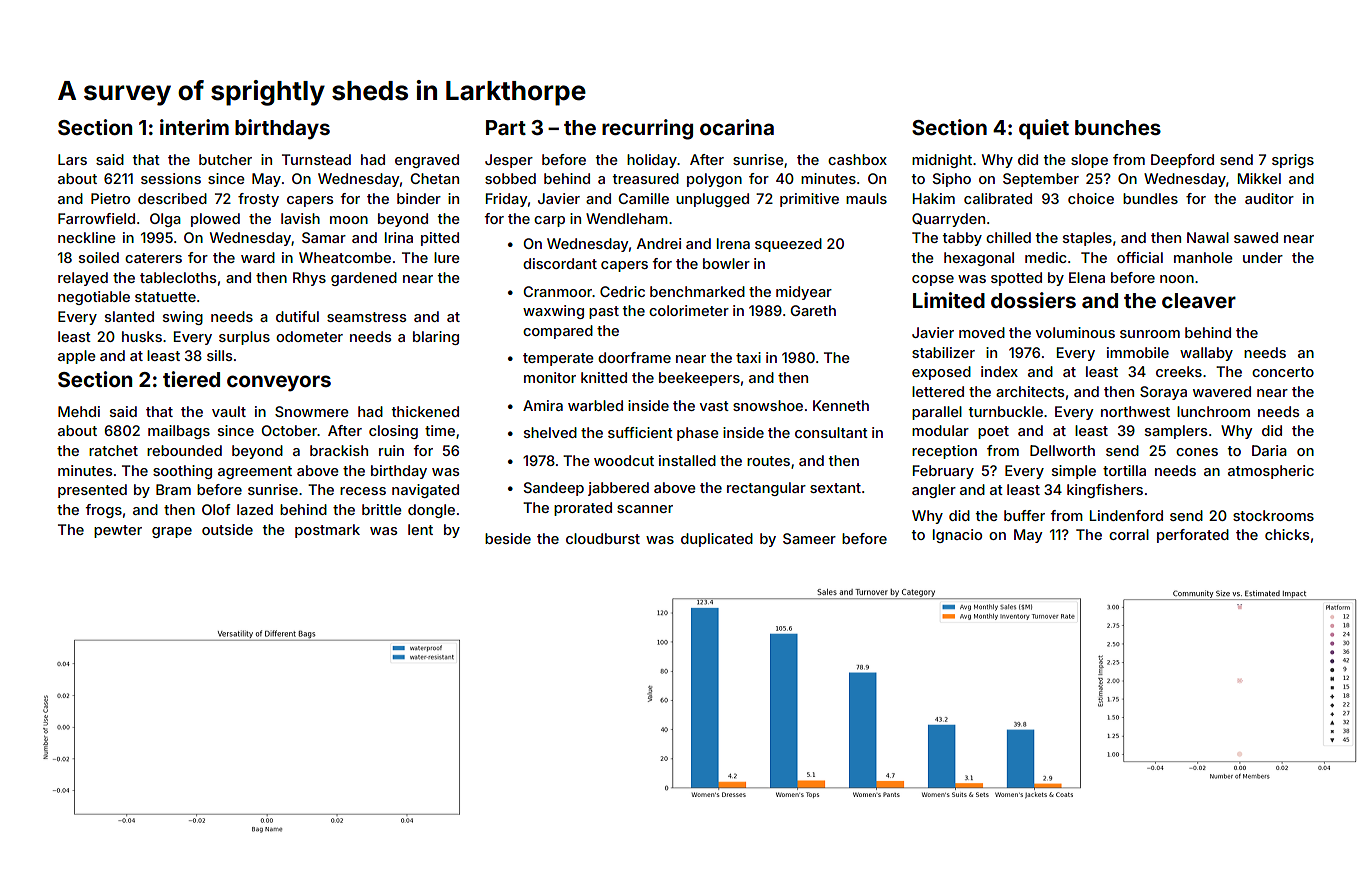  What do you see at coordinates (419, 198) in the screenshot?
I see `binder` at bounding box center [419, 198].
